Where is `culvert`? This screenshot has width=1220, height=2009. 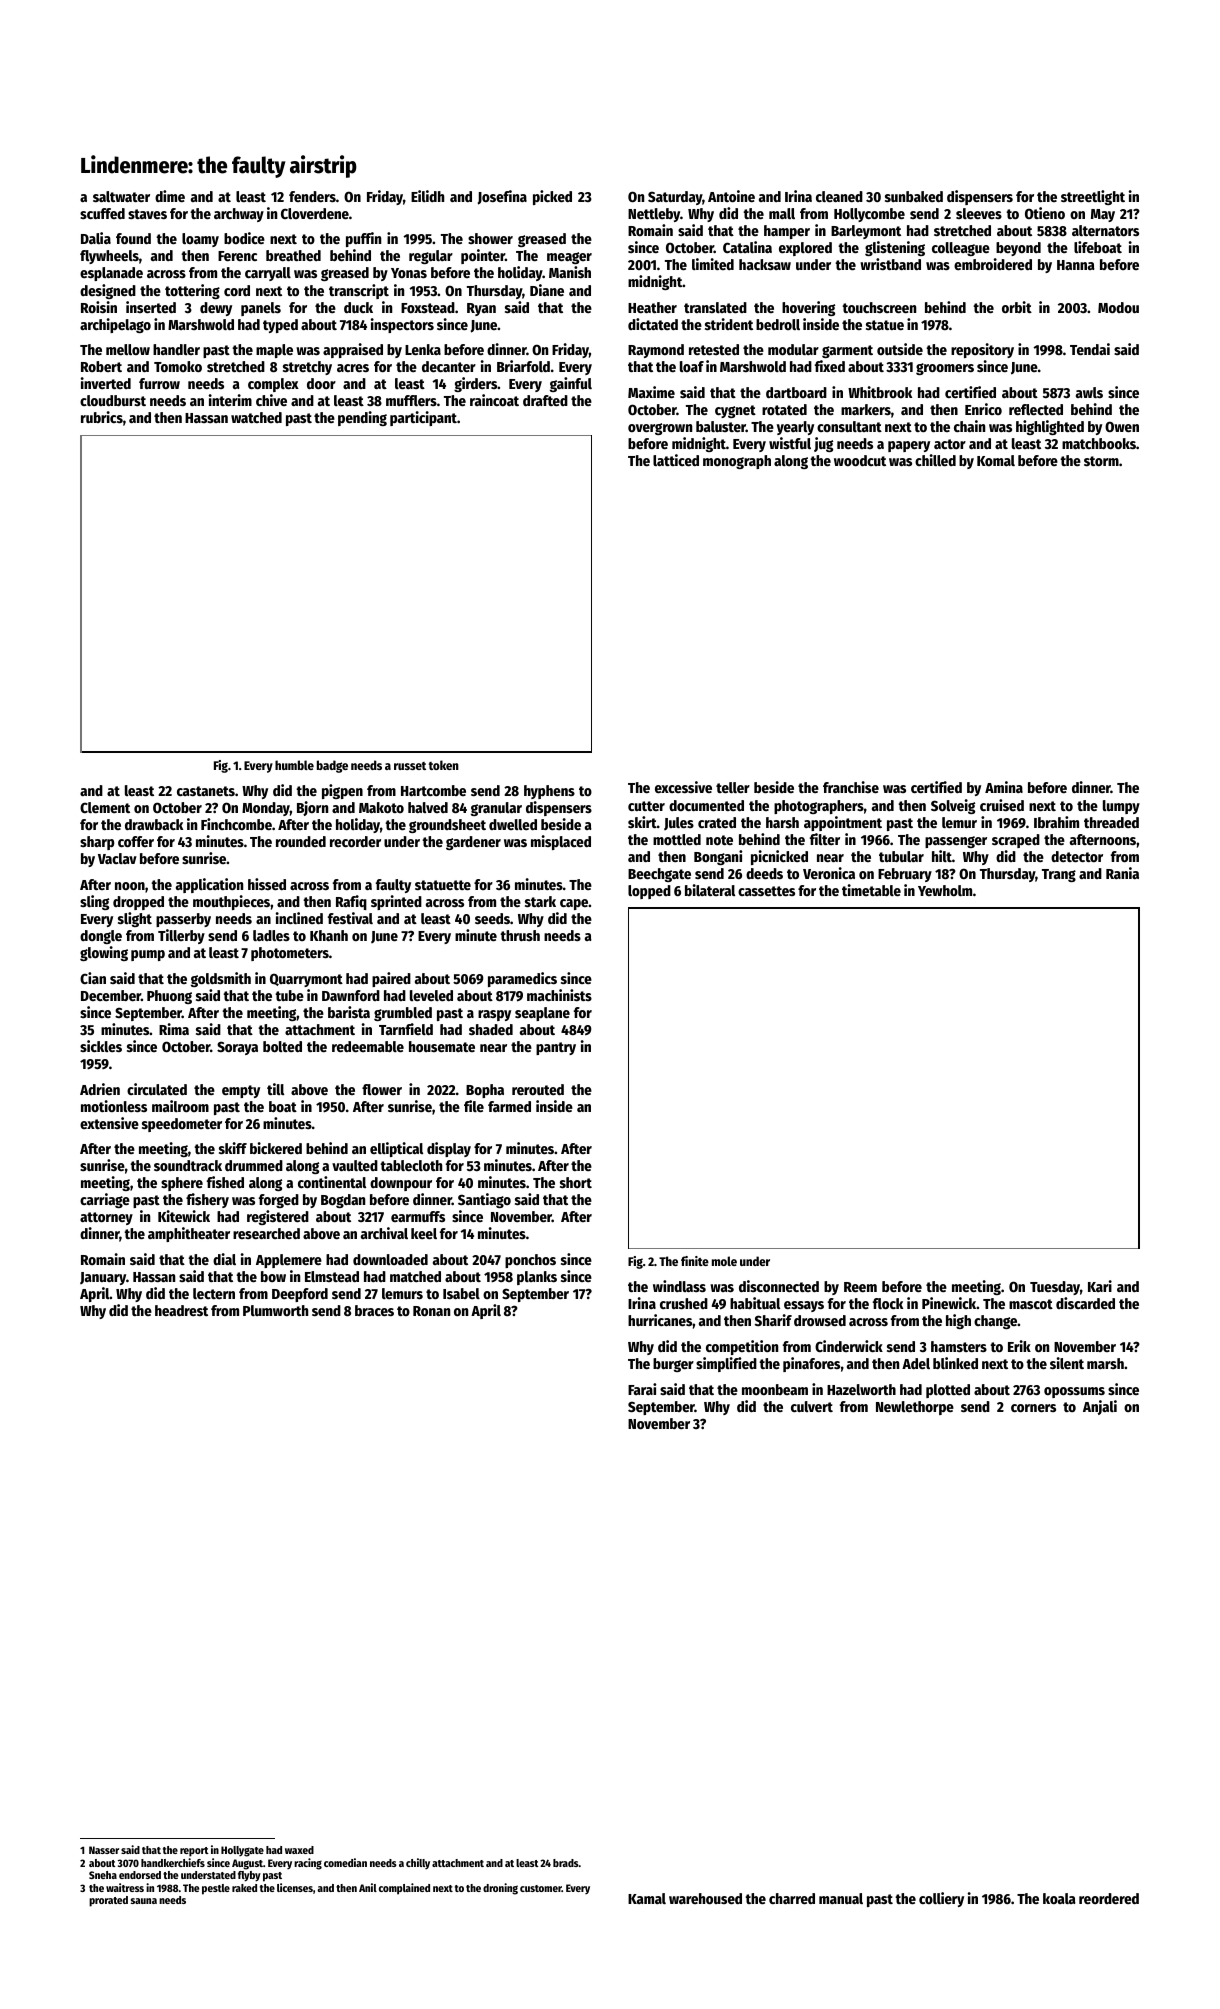
culvert is located at coordinates (812, 1406).
